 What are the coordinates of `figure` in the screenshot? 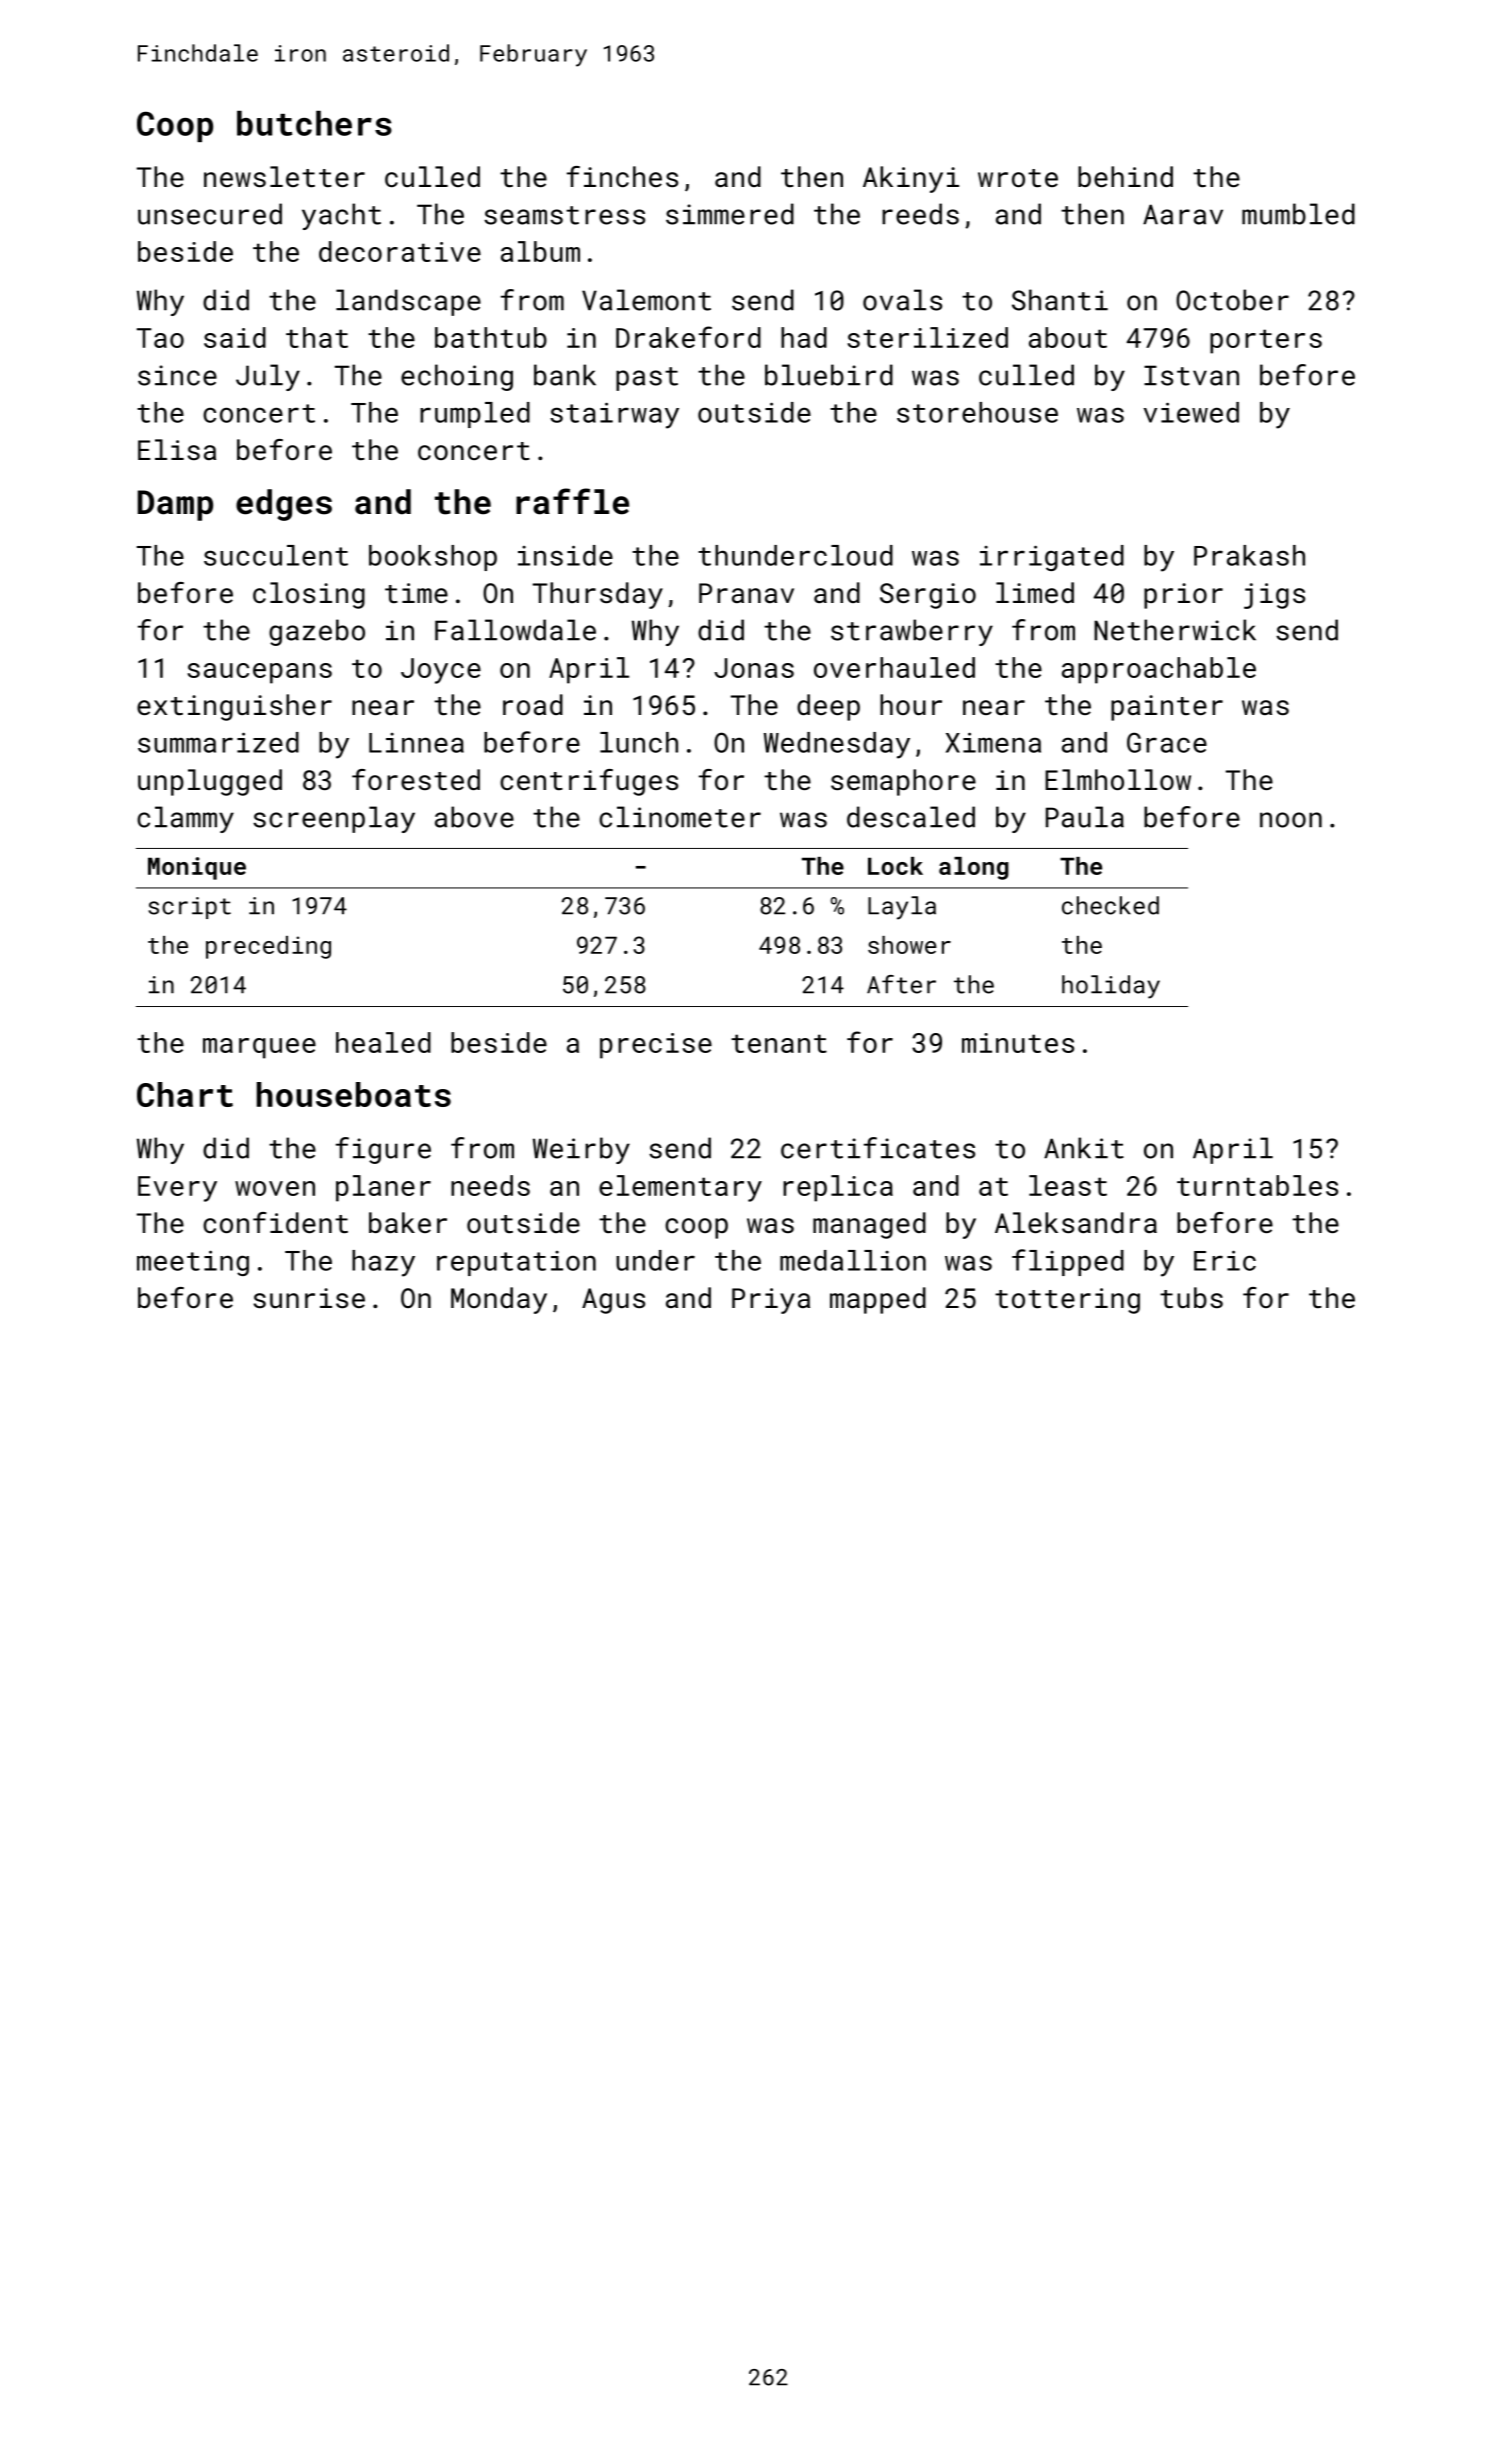 It's located at (383, 1150).
